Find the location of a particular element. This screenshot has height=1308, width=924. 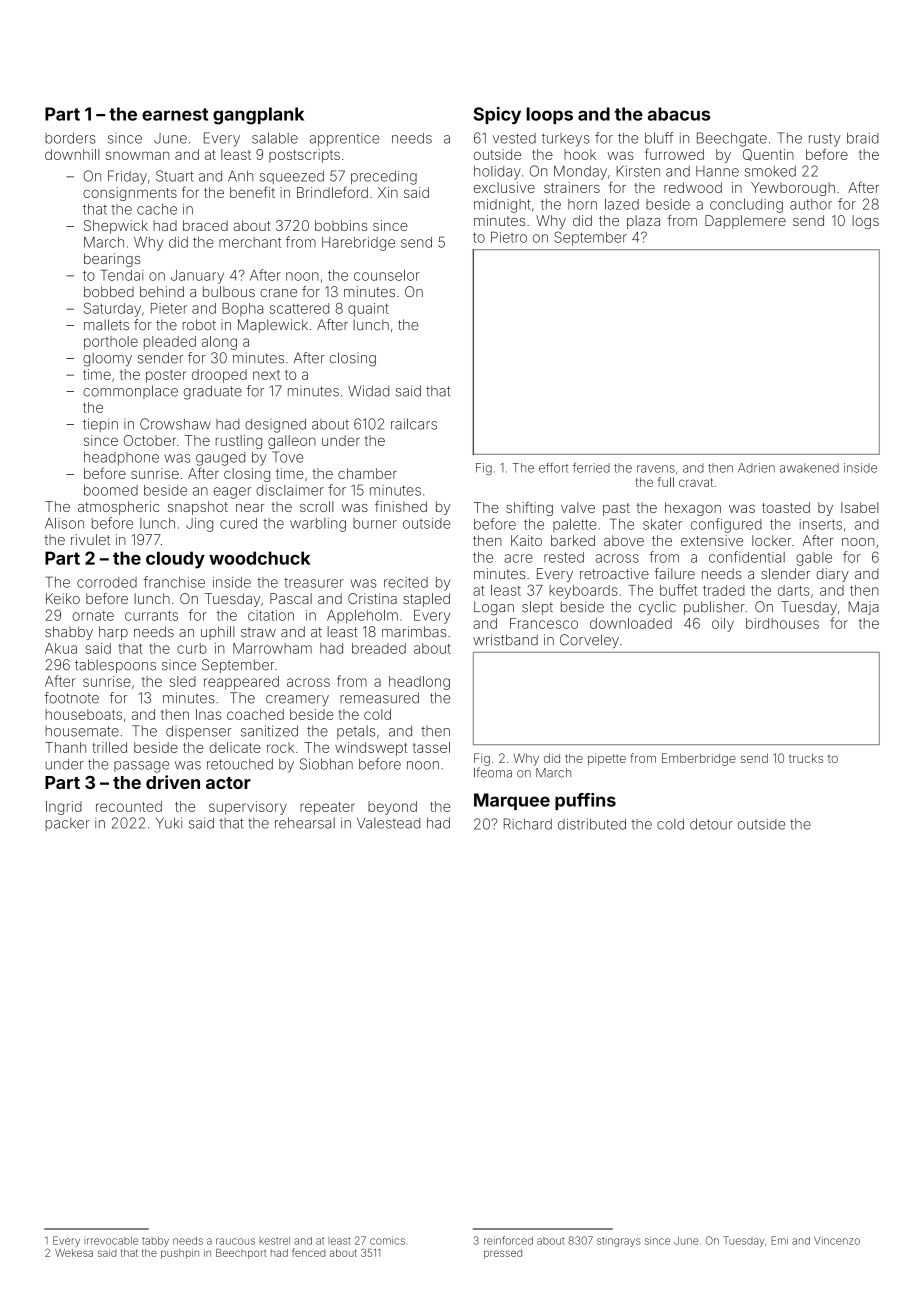

atmospheric is located at coordinates (118, 508).
